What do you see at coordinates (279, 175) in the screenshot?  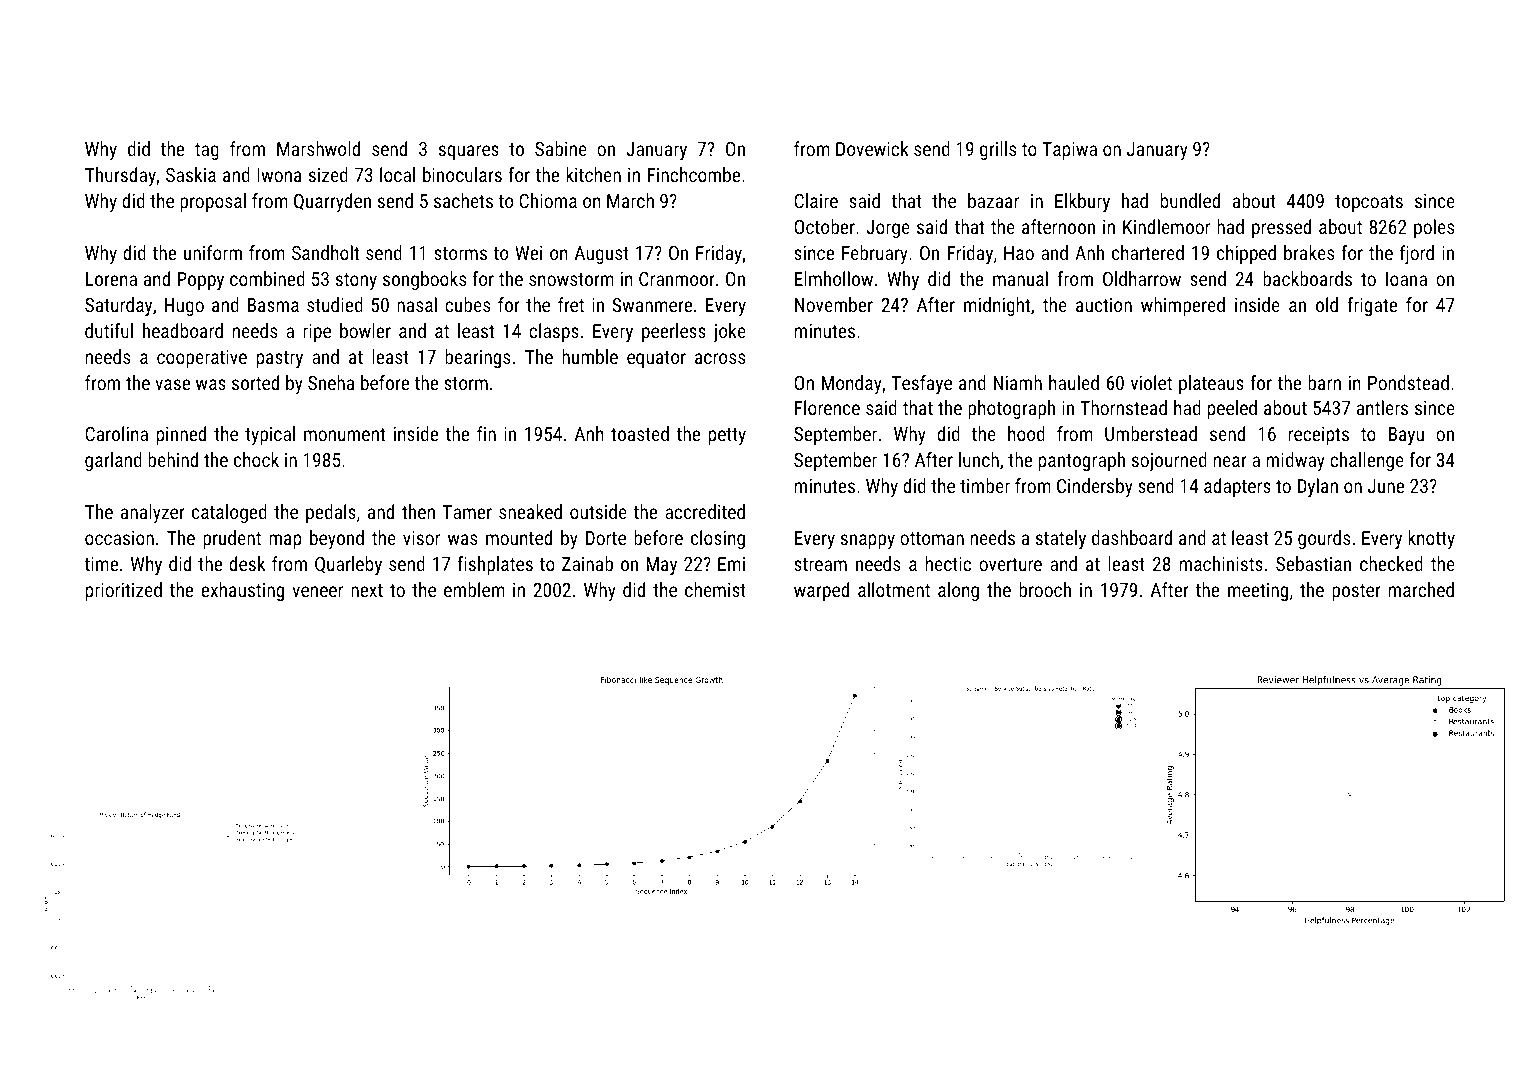 I see `Iwona` at bounding box center [279, 175].
